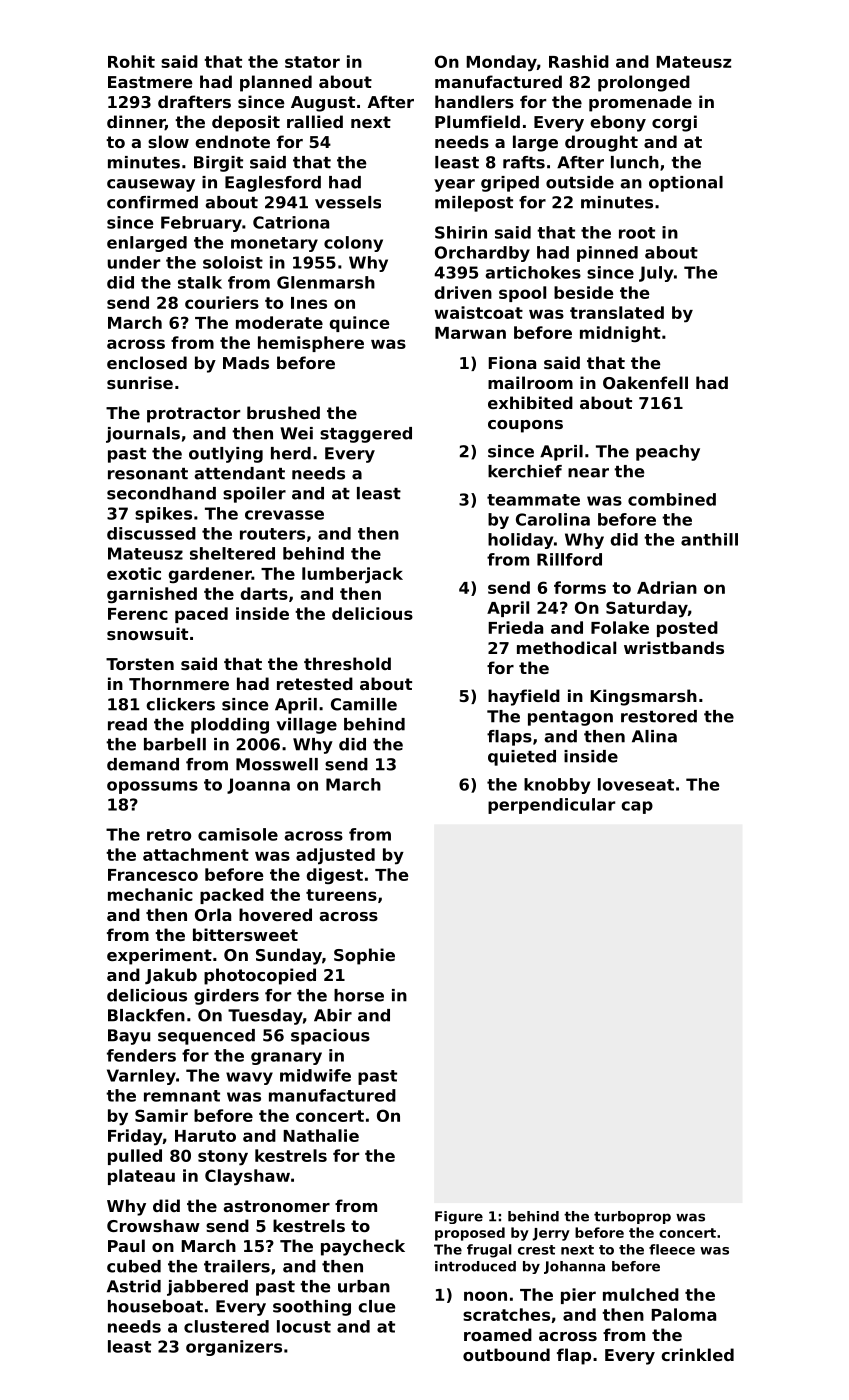 The image size is (849, 1400). What do you see at coordinates (335, 876) in the screenshot?
I see `digest` at bounding box center [335, 876].
